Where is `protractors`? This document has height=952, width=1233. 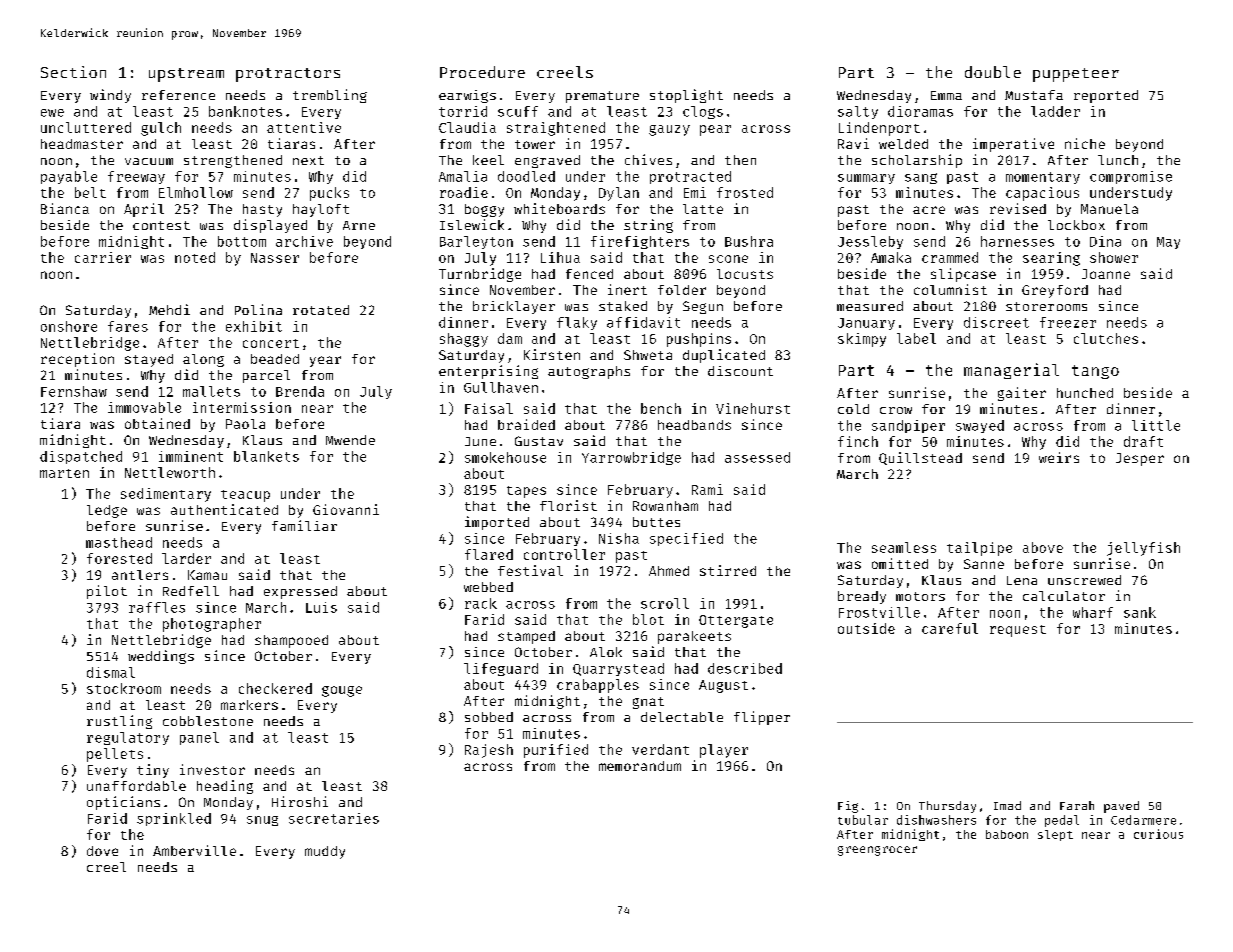 protractors is located at coordinates (288, 75).
